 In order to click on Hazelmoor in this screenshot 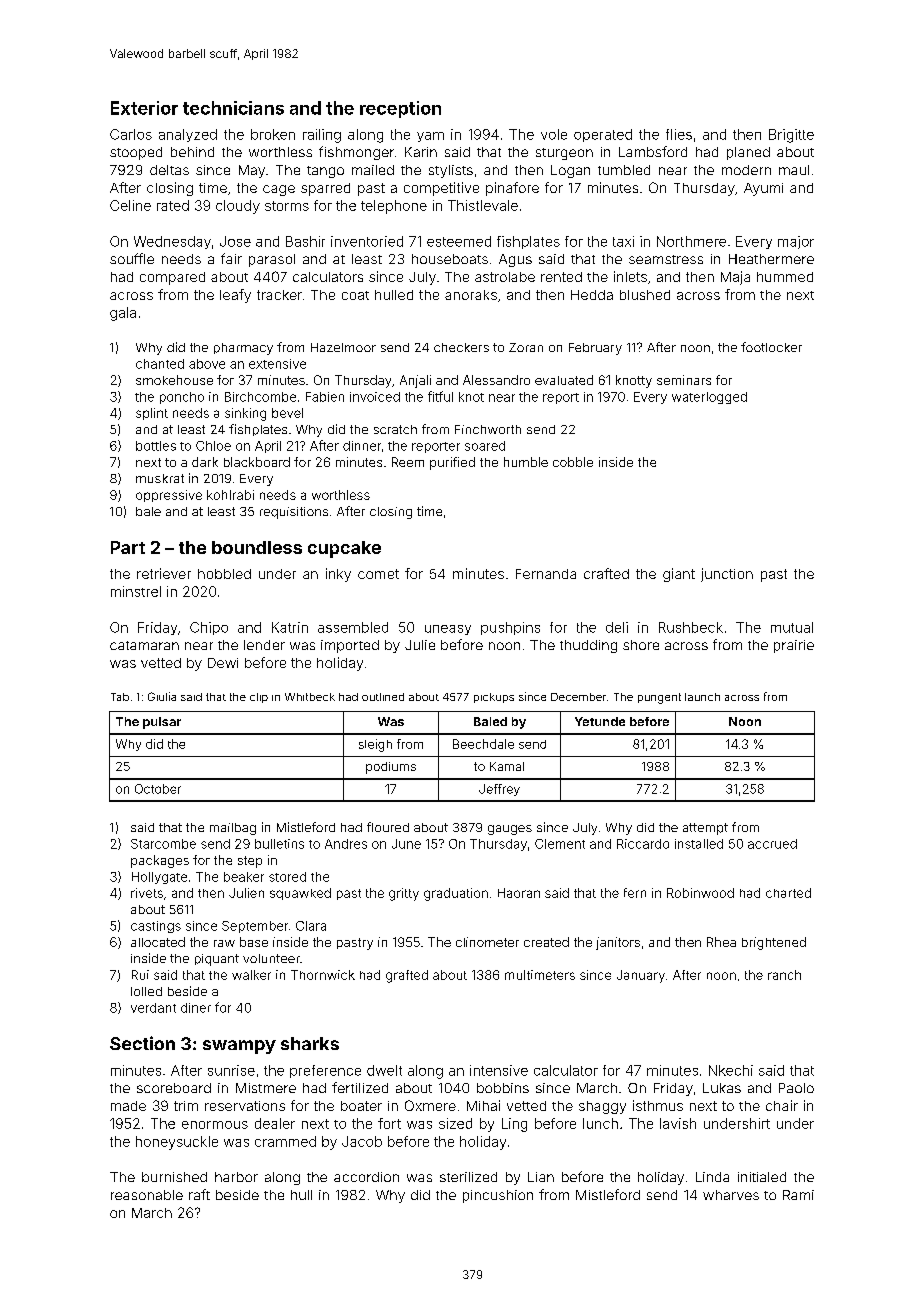, I will do `click(343, 347)`.
